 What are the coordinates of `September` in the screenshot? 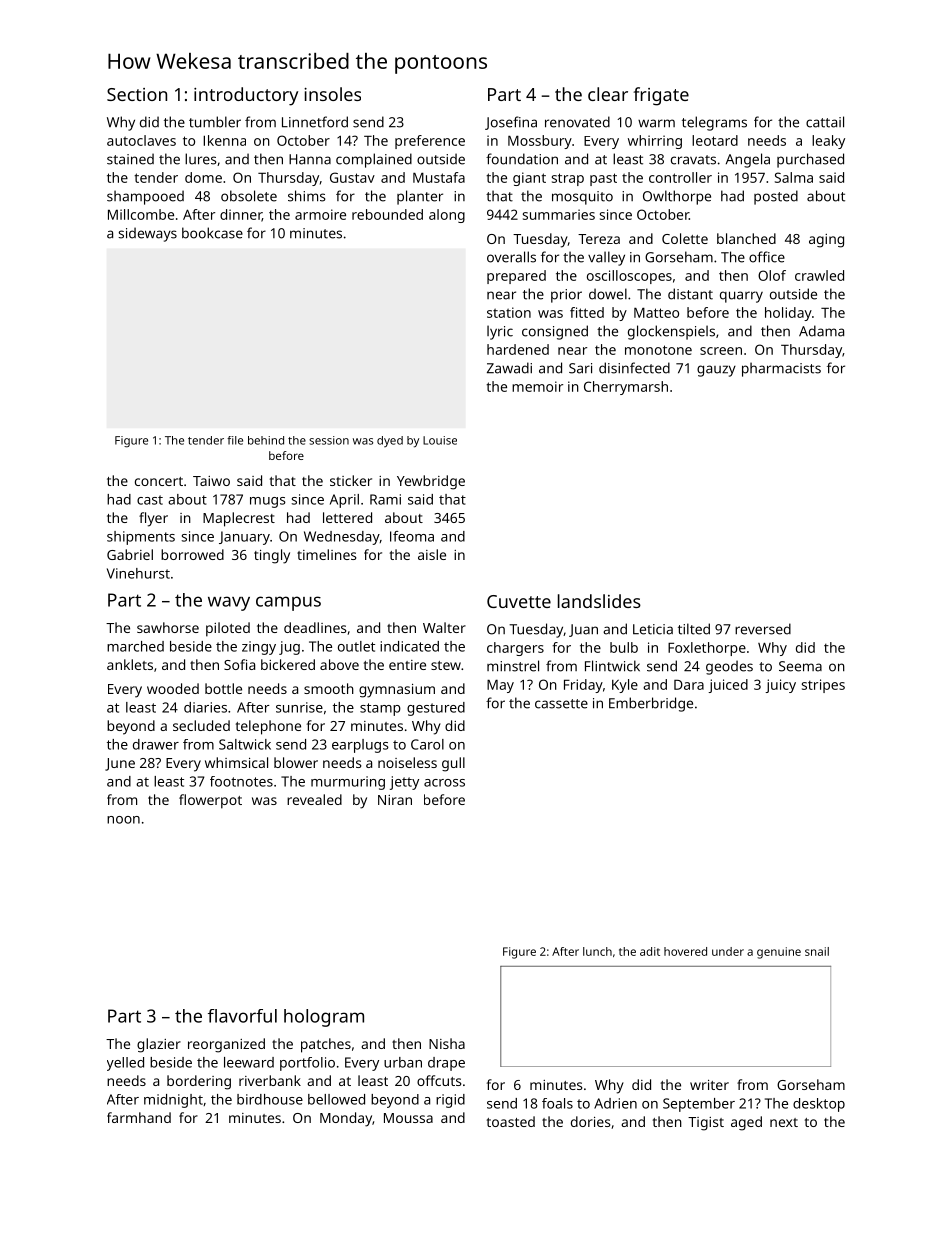 It's located at (699, 1105).
